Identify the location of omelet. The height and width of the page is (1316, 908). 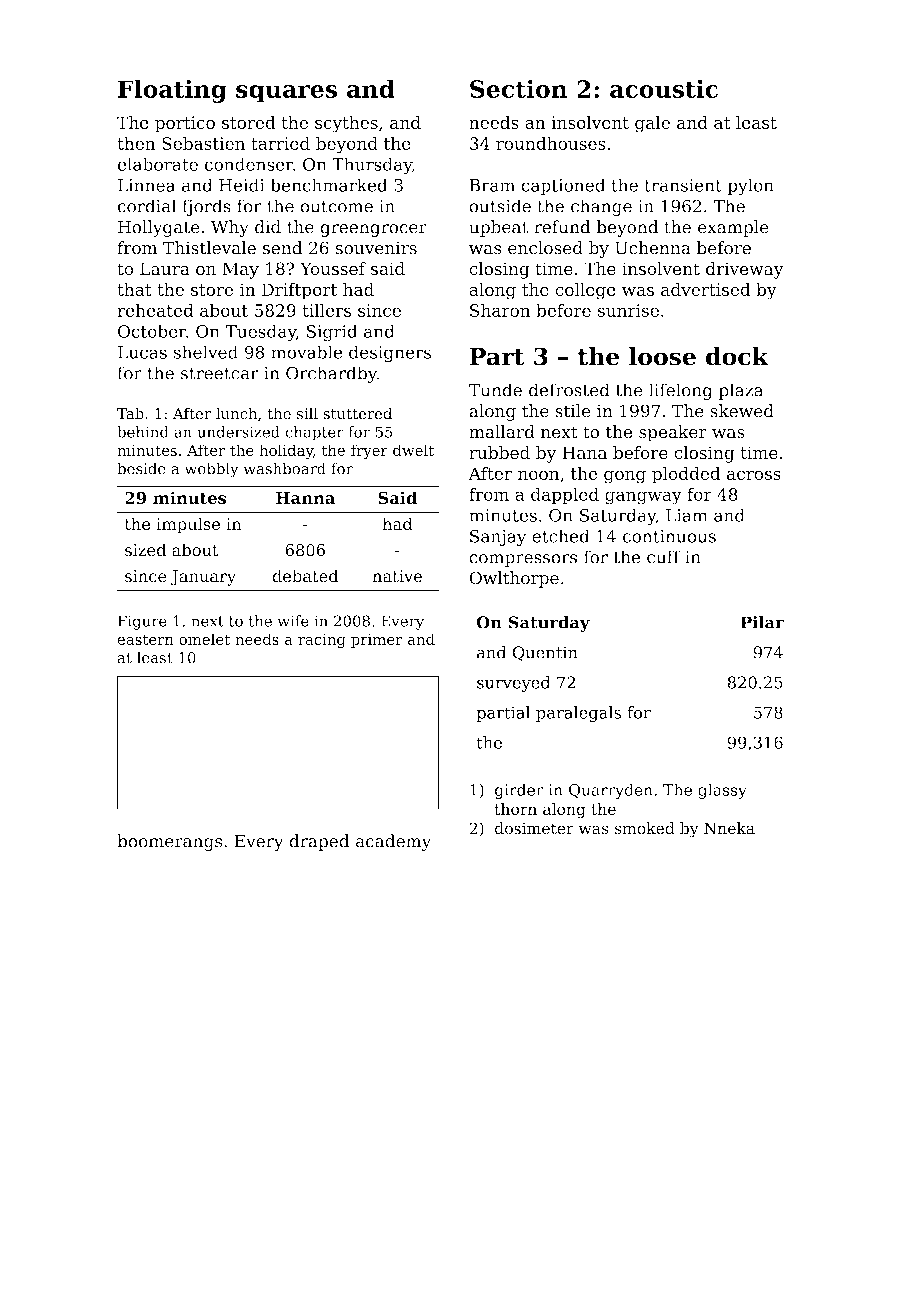
(204, 639).
